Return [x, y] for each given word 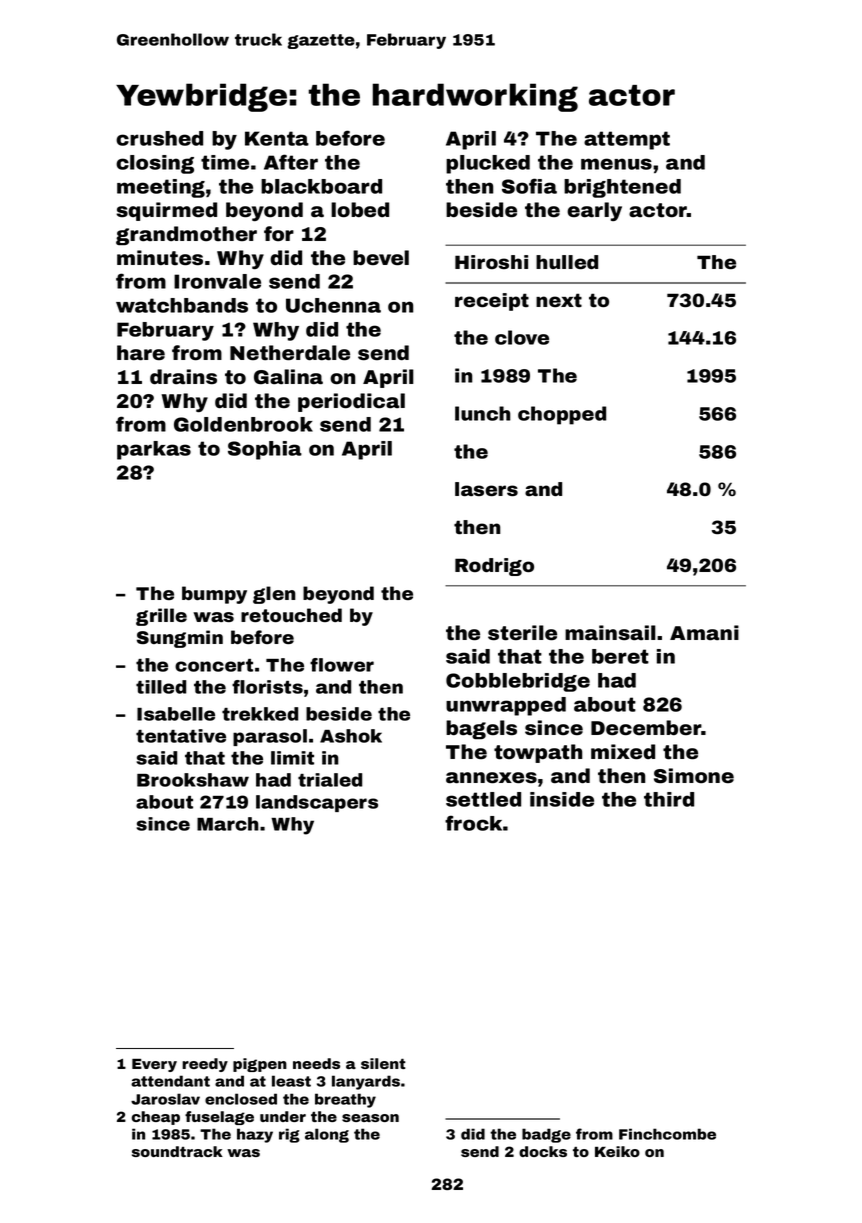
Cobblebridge [518, 682]
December [646, 728]
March [228, 824]
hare [141, 353]
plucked [488, 164]
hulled [567, 262]
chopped [562, 415]
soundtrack [177, 1151]
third [669, 799]
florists [267, 687]
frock [473, 823]
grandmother [186, 235]
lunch [482, 413]
